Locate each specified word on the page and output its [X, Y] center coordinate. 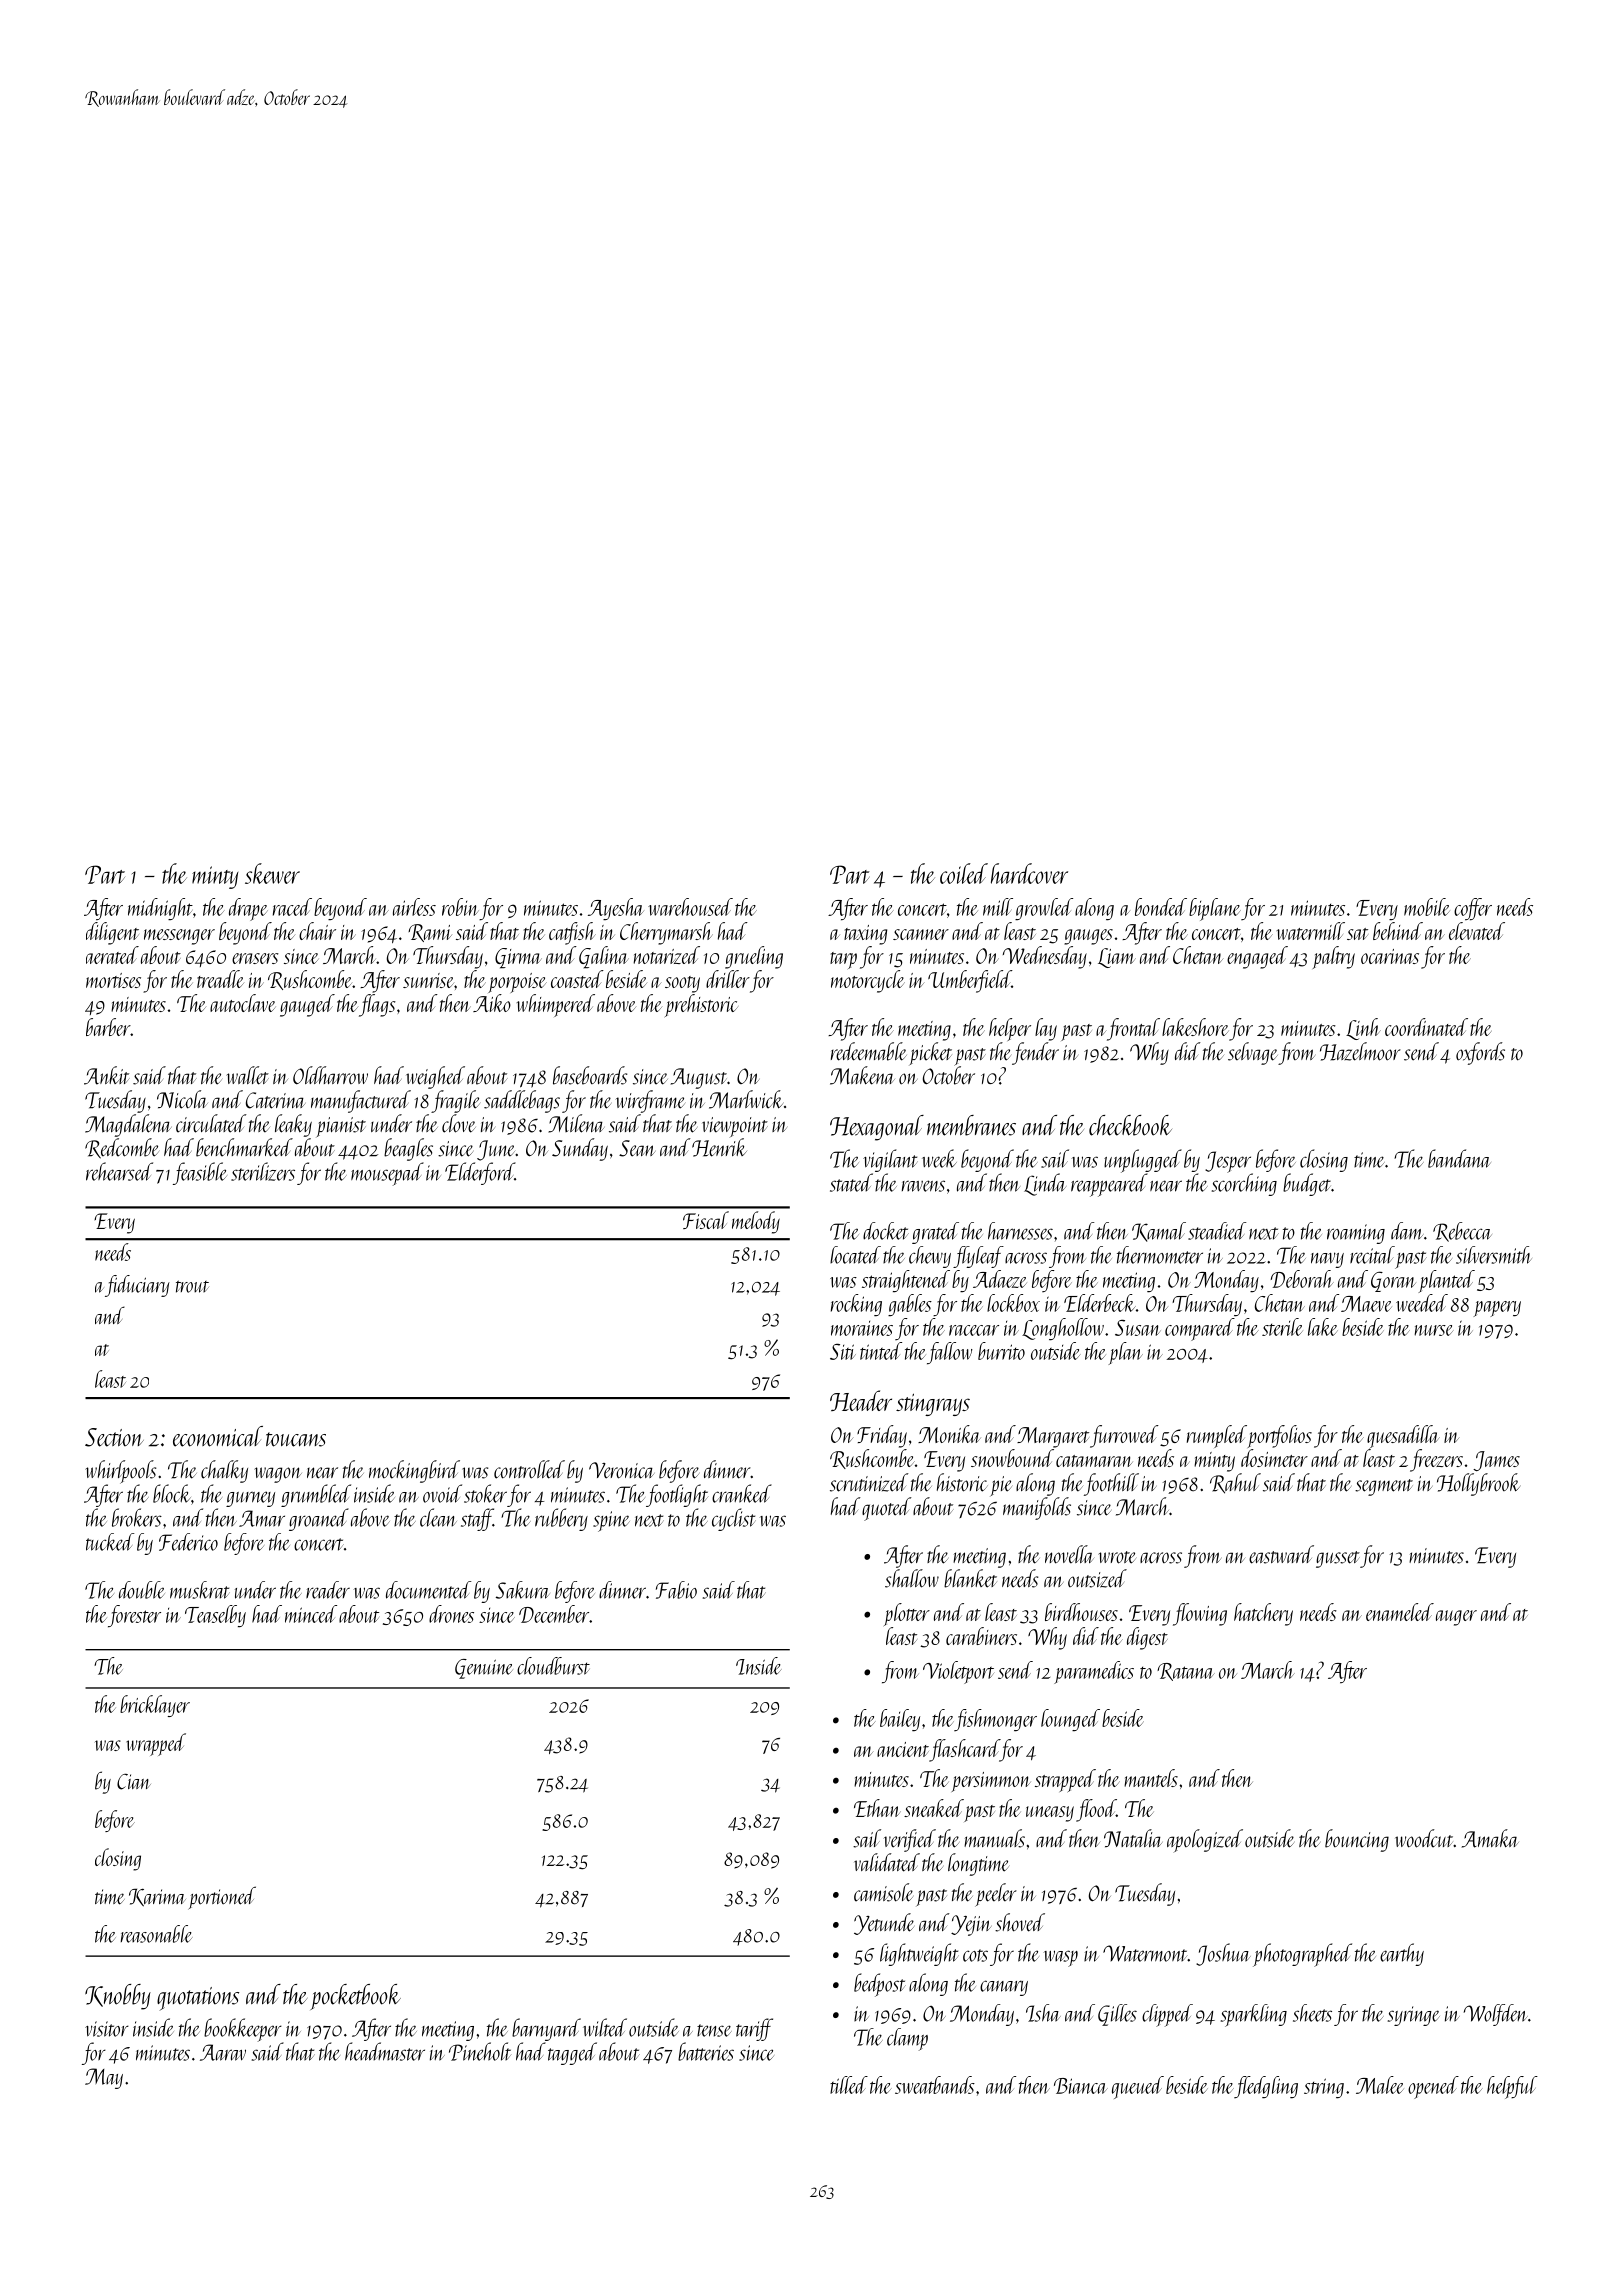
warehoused [690, 907]
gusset [1338, 1559]
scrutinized [869, 1482]
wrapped [156, 1744]
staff [477, 1519]
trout [192, 1286]
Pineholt [480, 2051]
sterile [1282, 1327]
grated [935, 1233]
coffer [1473, 909]
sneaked [934, 1808]
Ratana [1186, 1672]
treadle [220, 979]
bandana [1459, 1158]
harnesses [1020, 1231]
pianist [341, 1127]
